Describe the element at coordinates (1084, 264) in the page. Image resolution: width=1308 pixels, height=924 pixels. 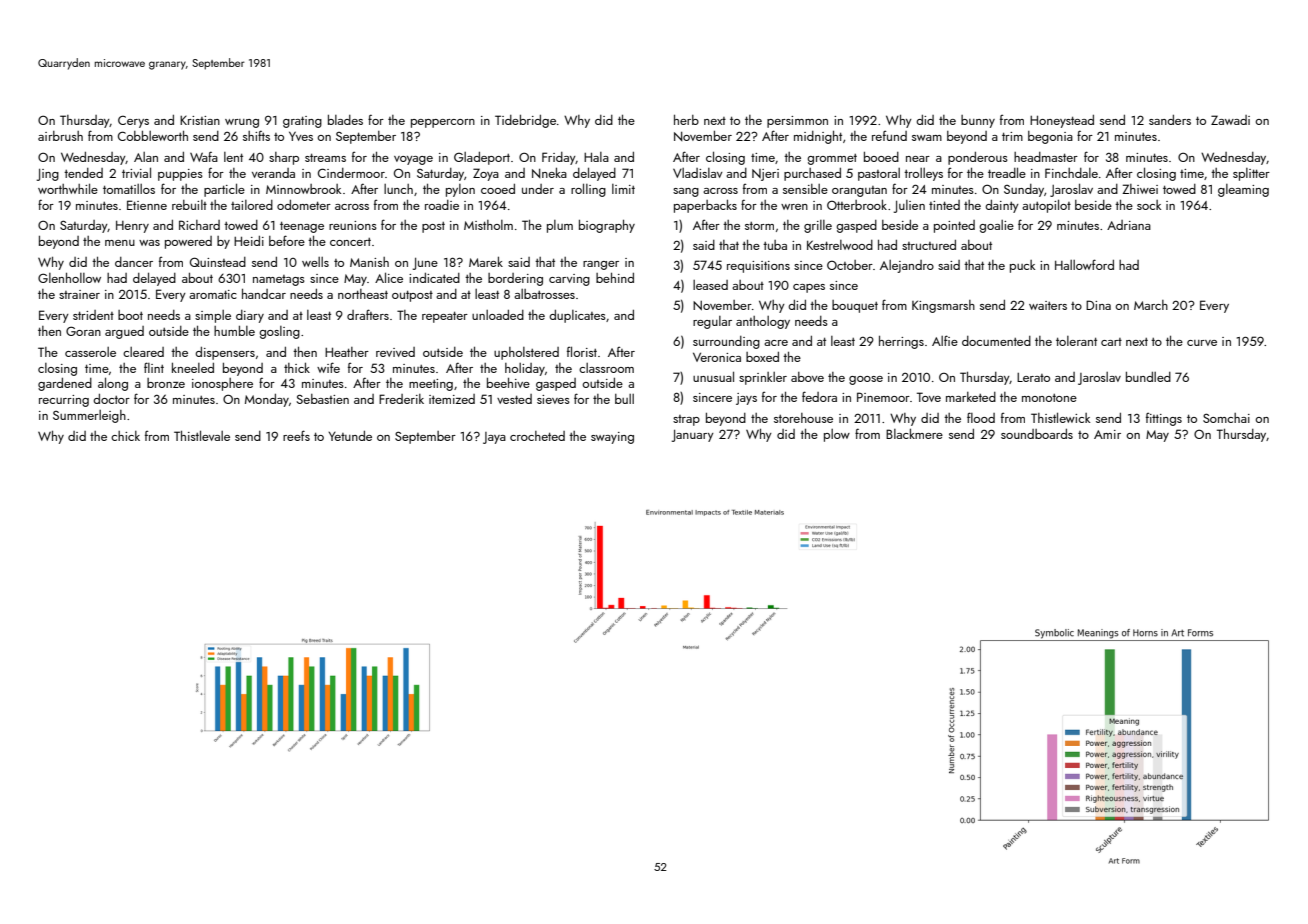
I see `Hallowford` at that location.
